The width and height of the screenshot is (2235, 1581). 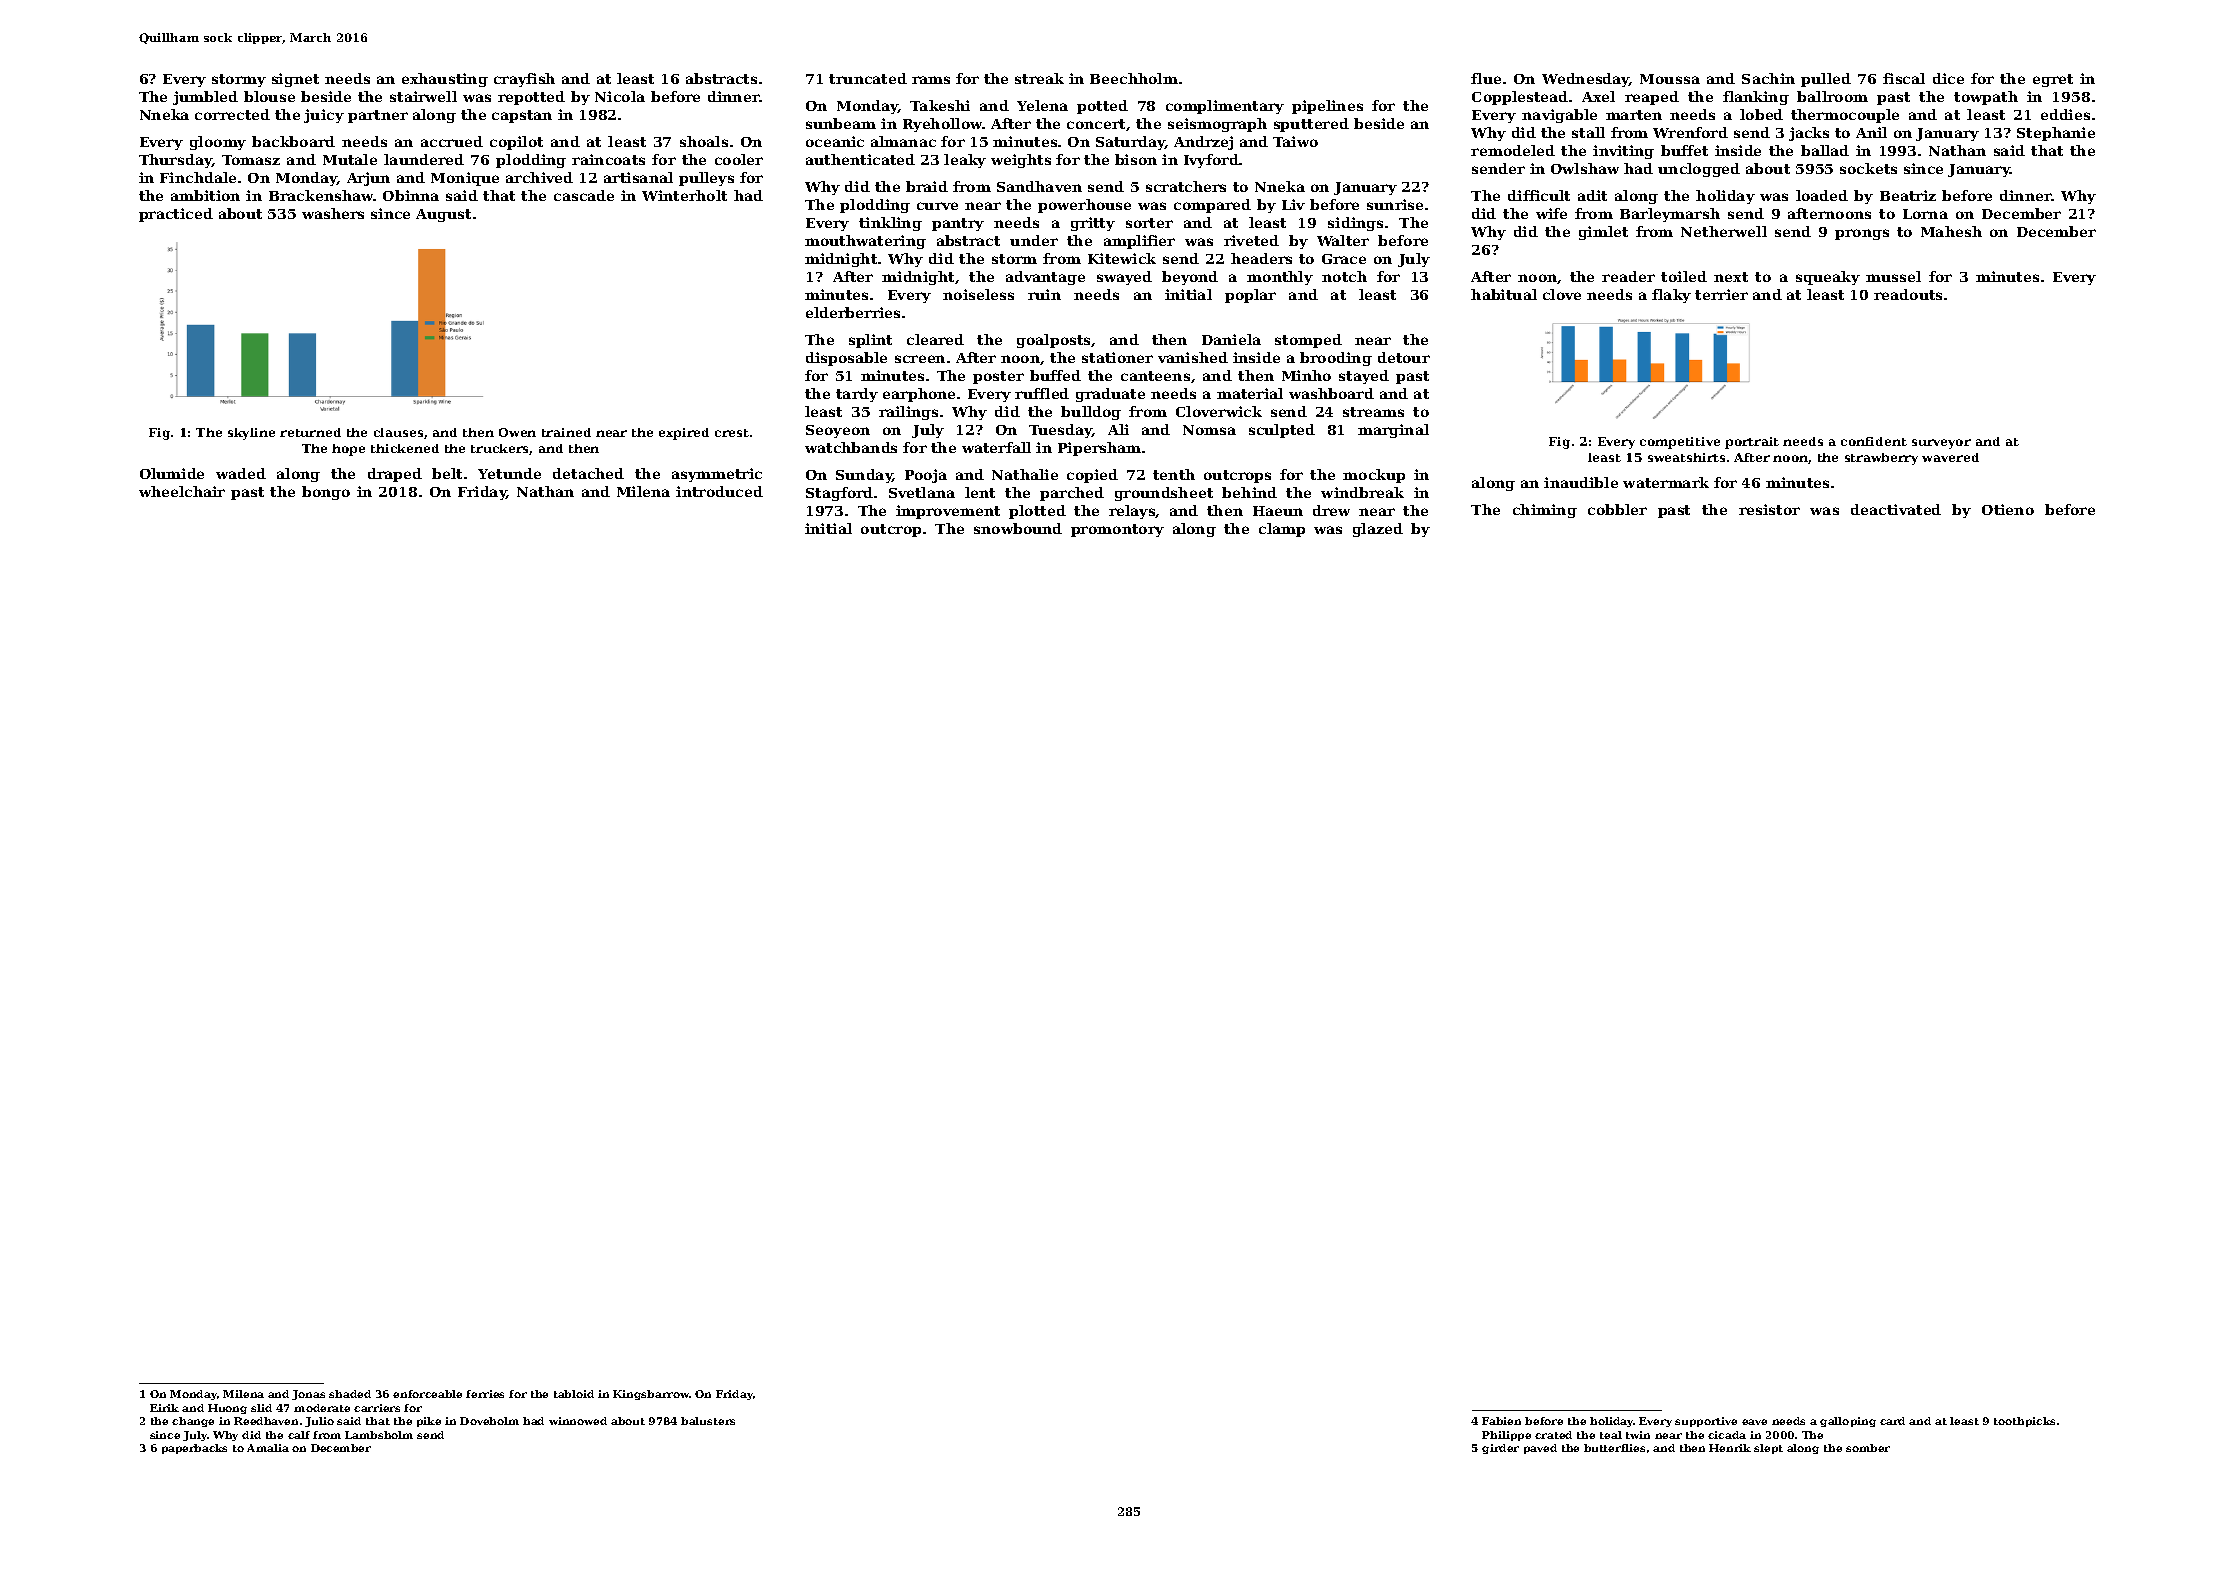 I want to click on Kingsbarrow, so click(x=651, y=1395).
